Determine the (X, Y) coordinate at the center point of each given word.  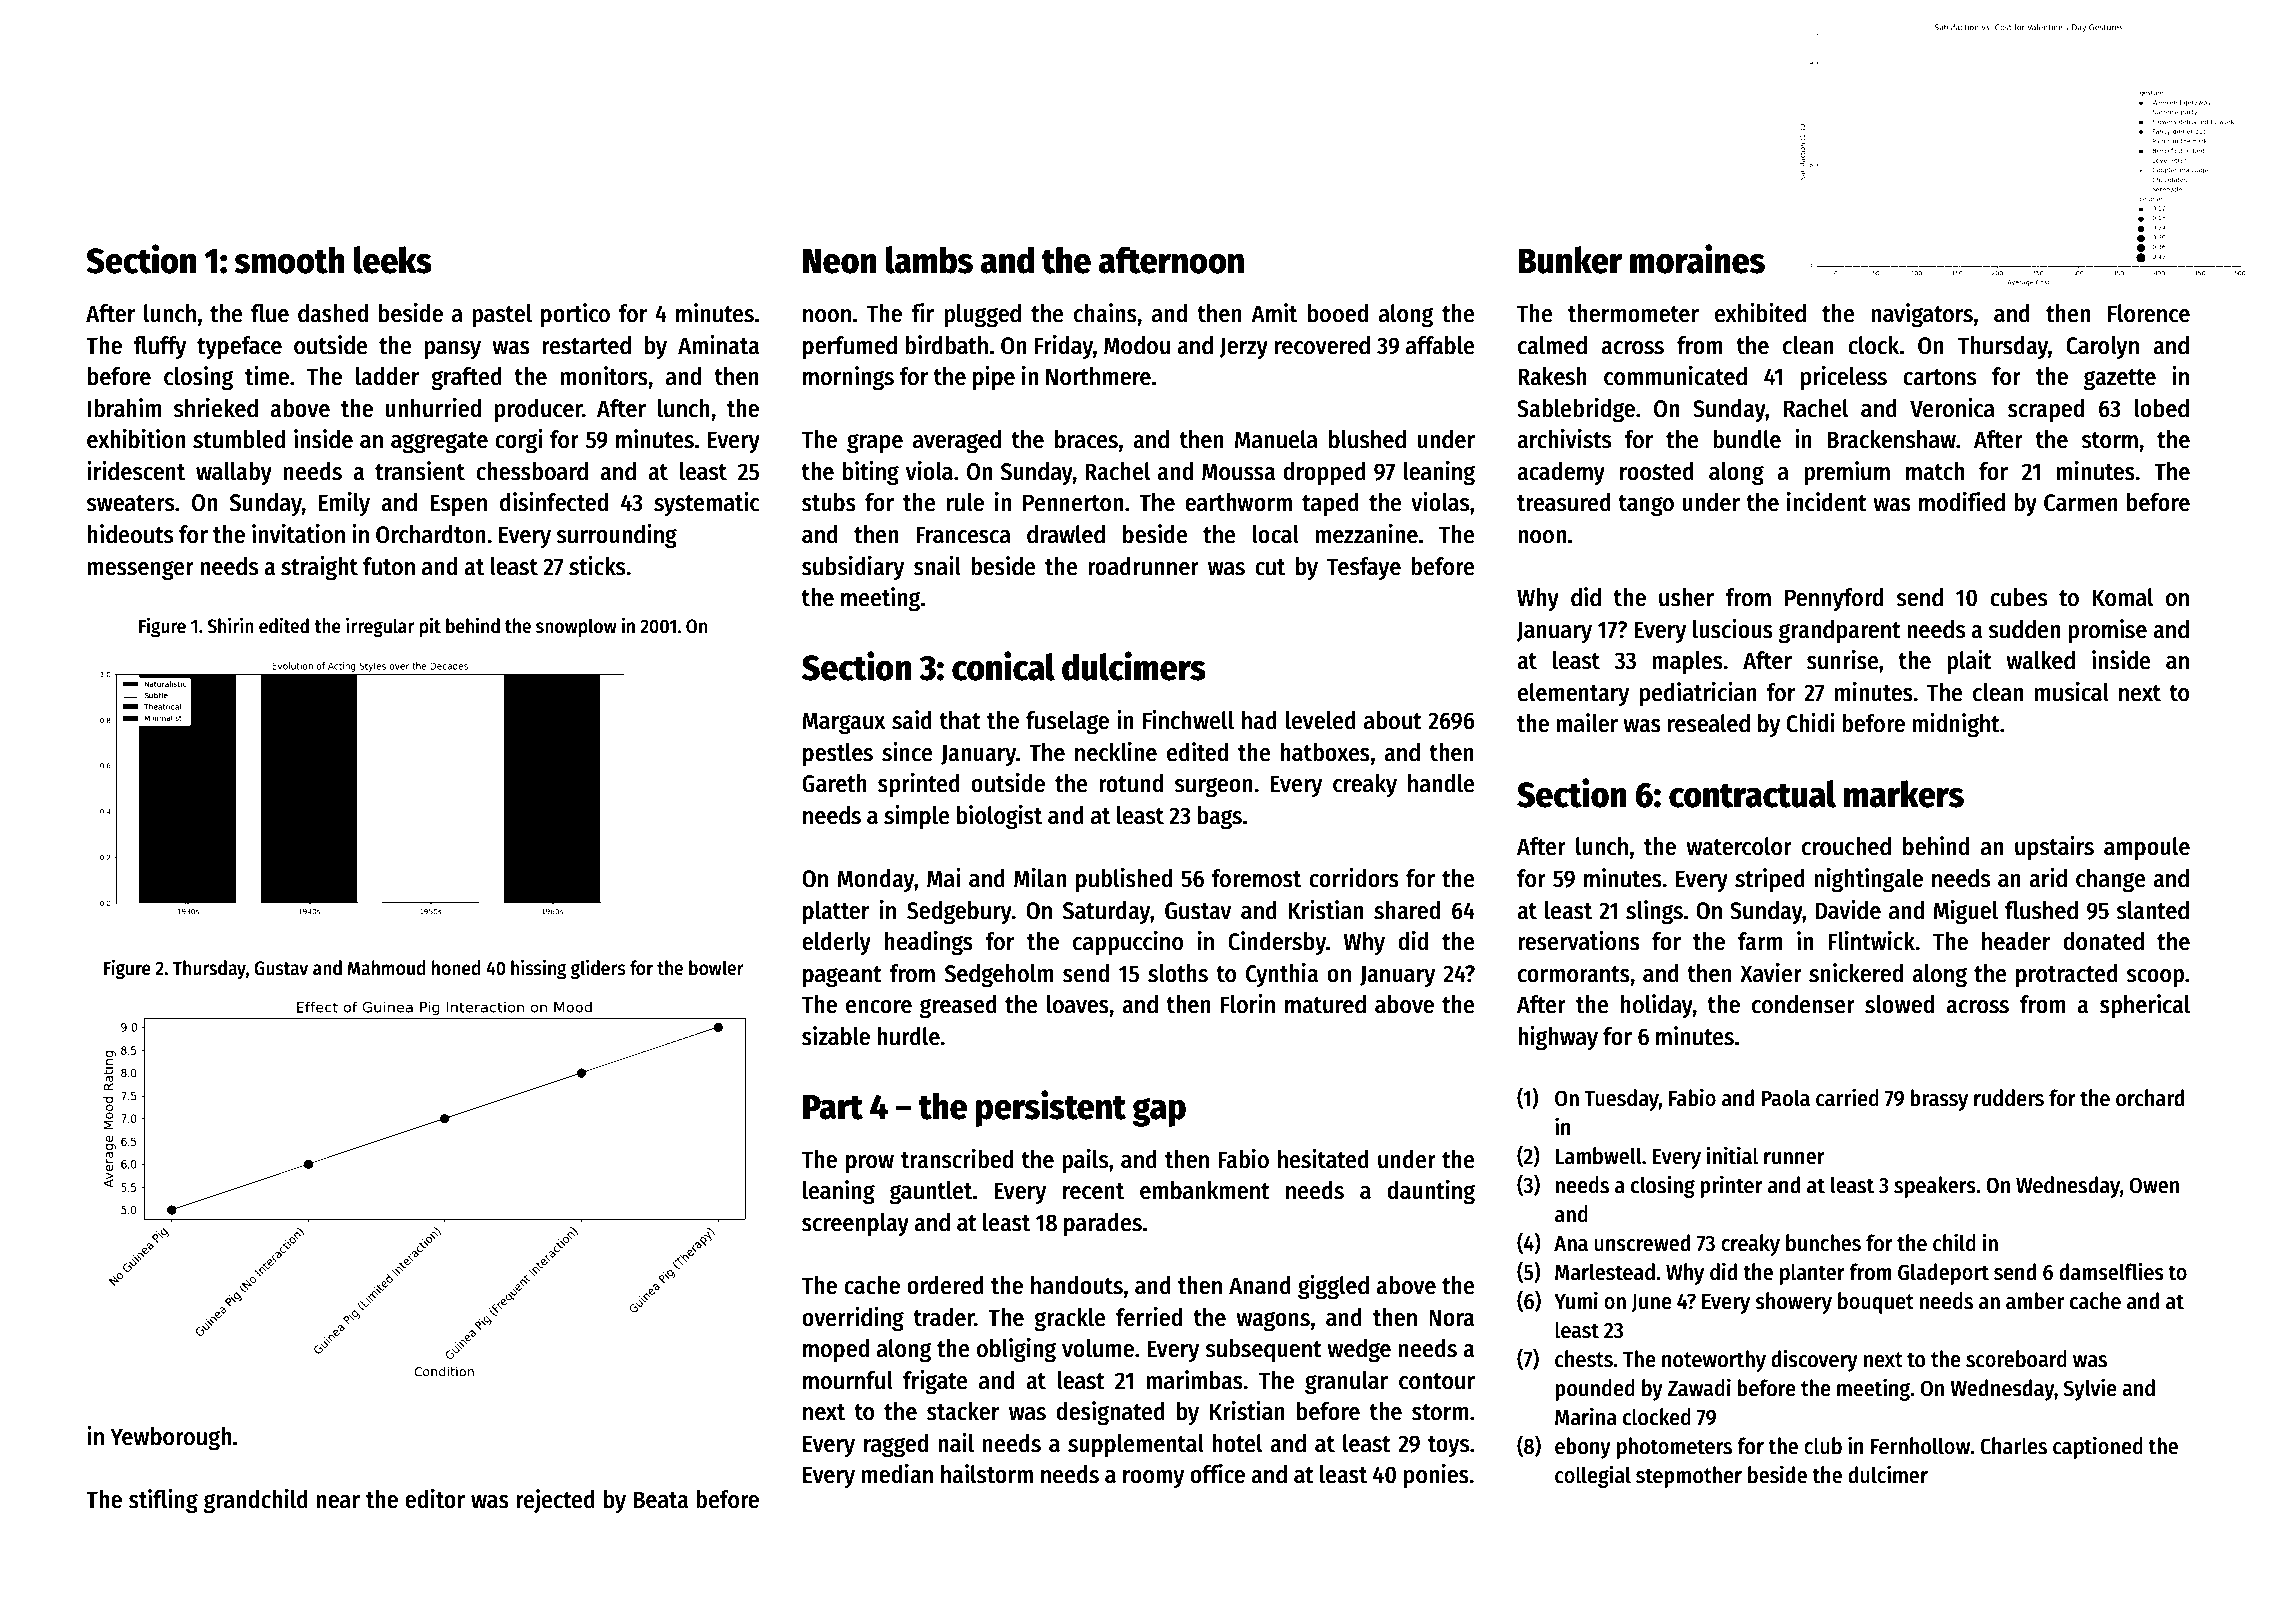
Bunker (1570, 260)
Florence (2149, 313)
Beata (661, 1500)
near (338, 1502)
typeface (239, 347)
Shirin (230, 625)
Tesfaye (1364, 568)
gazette (2120, 379)
